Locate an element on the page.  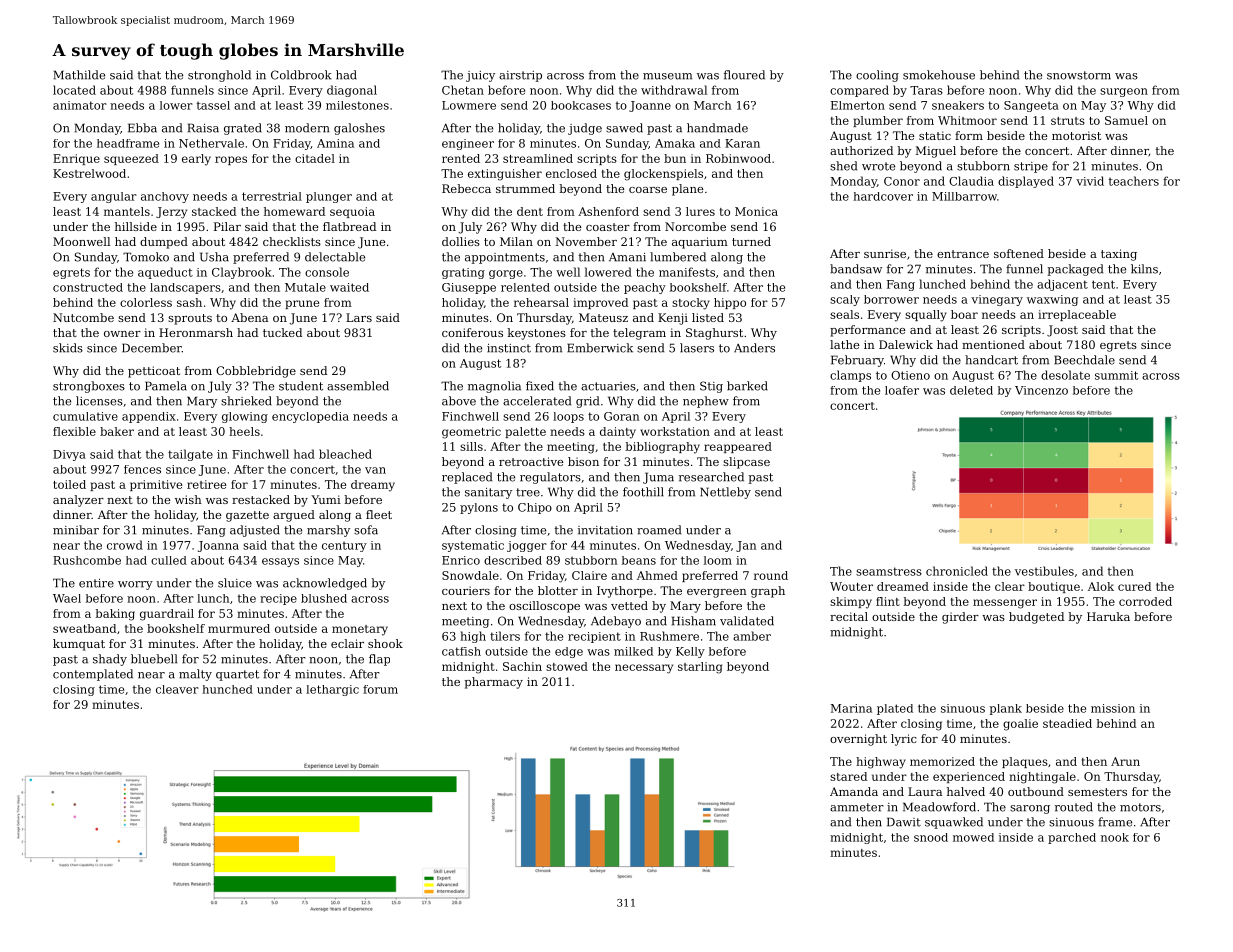
bandsaw is located at coordinates (856, 269).
